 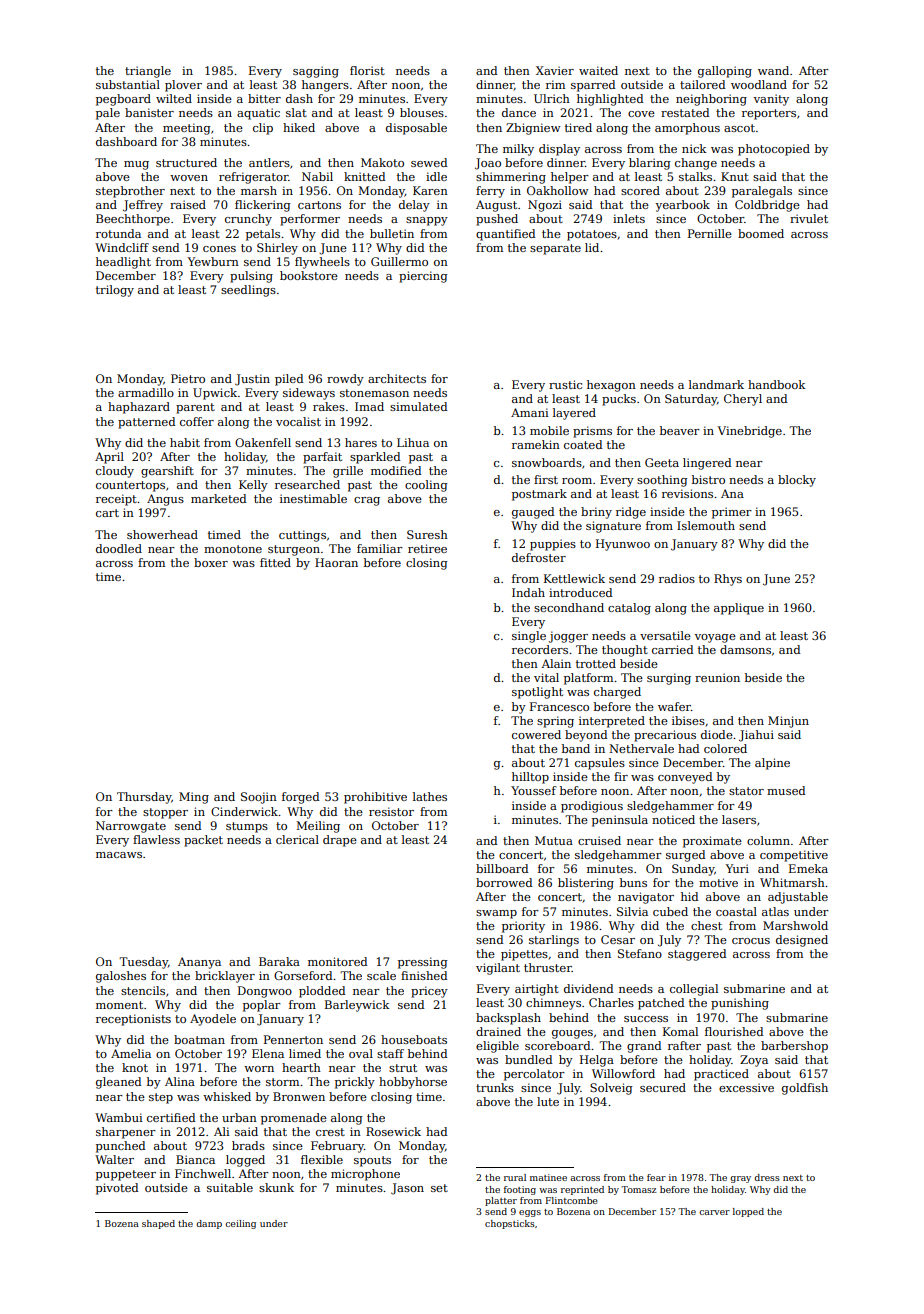 I want to click on sagging, so click(x=316, y=72).
